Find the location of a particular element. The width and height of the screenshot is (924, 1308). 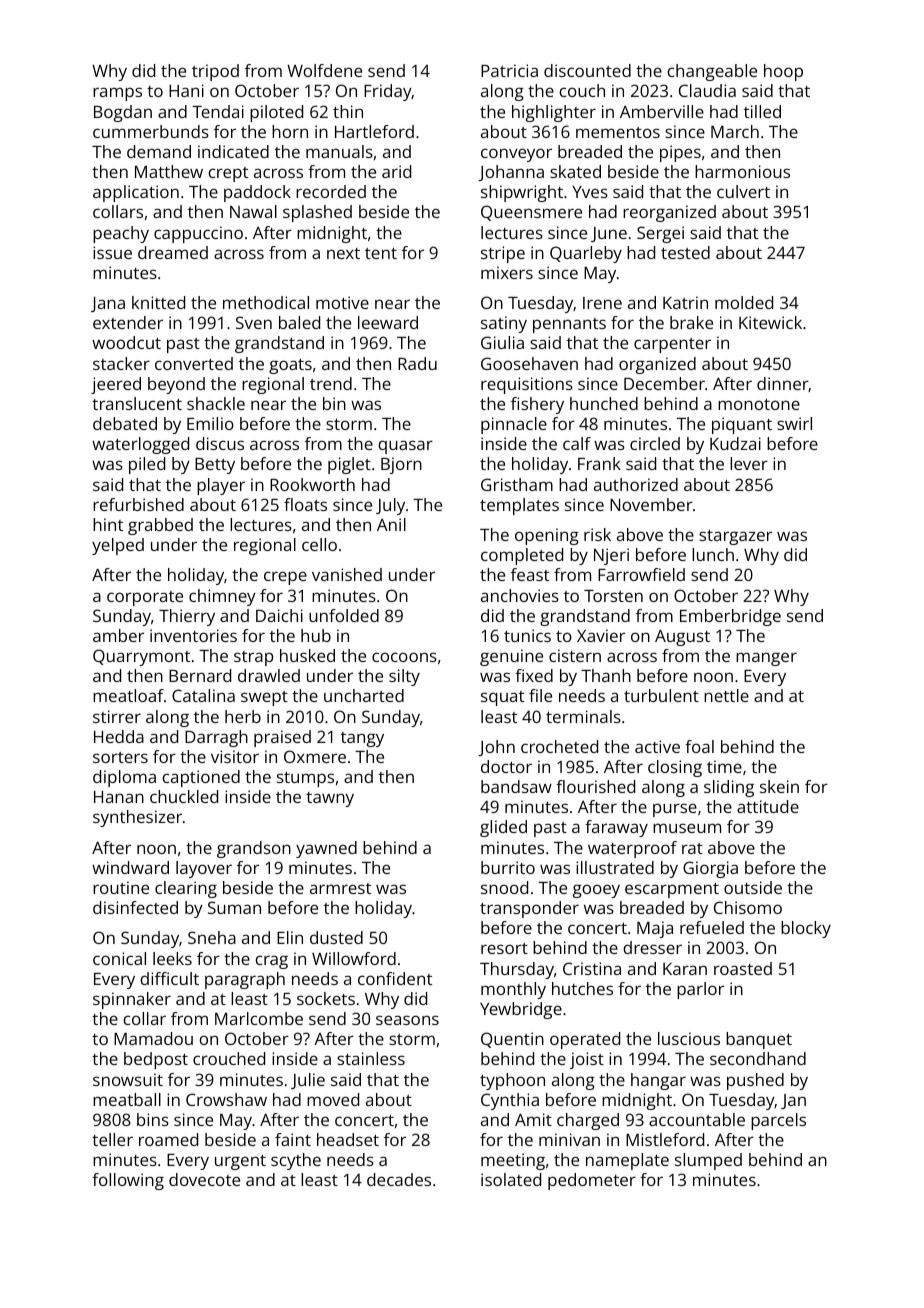

Gristham is located at coordinates (517, 484).
